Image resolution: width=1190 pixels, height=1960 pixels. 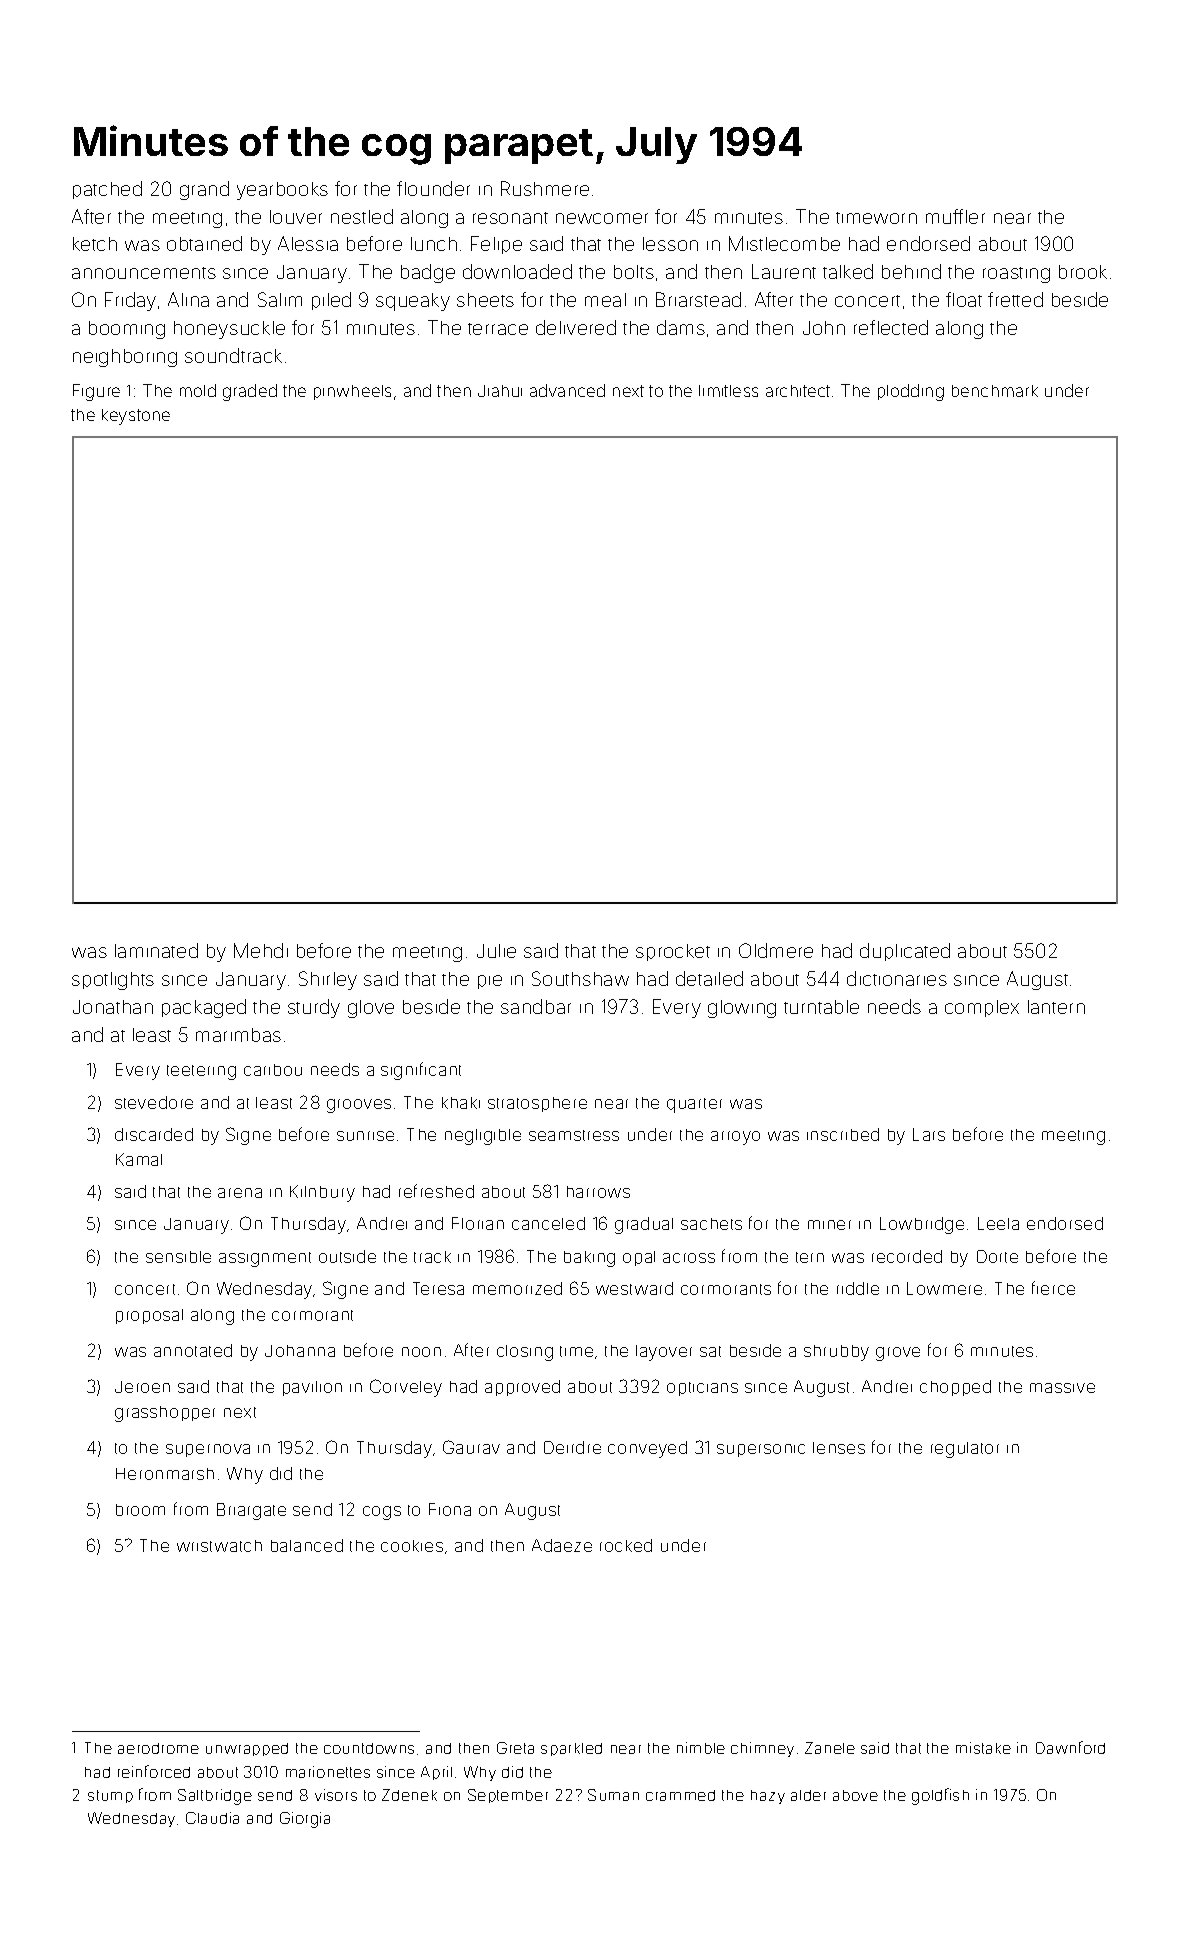 I want to click on Greta, so click(x=515, y=1748).
